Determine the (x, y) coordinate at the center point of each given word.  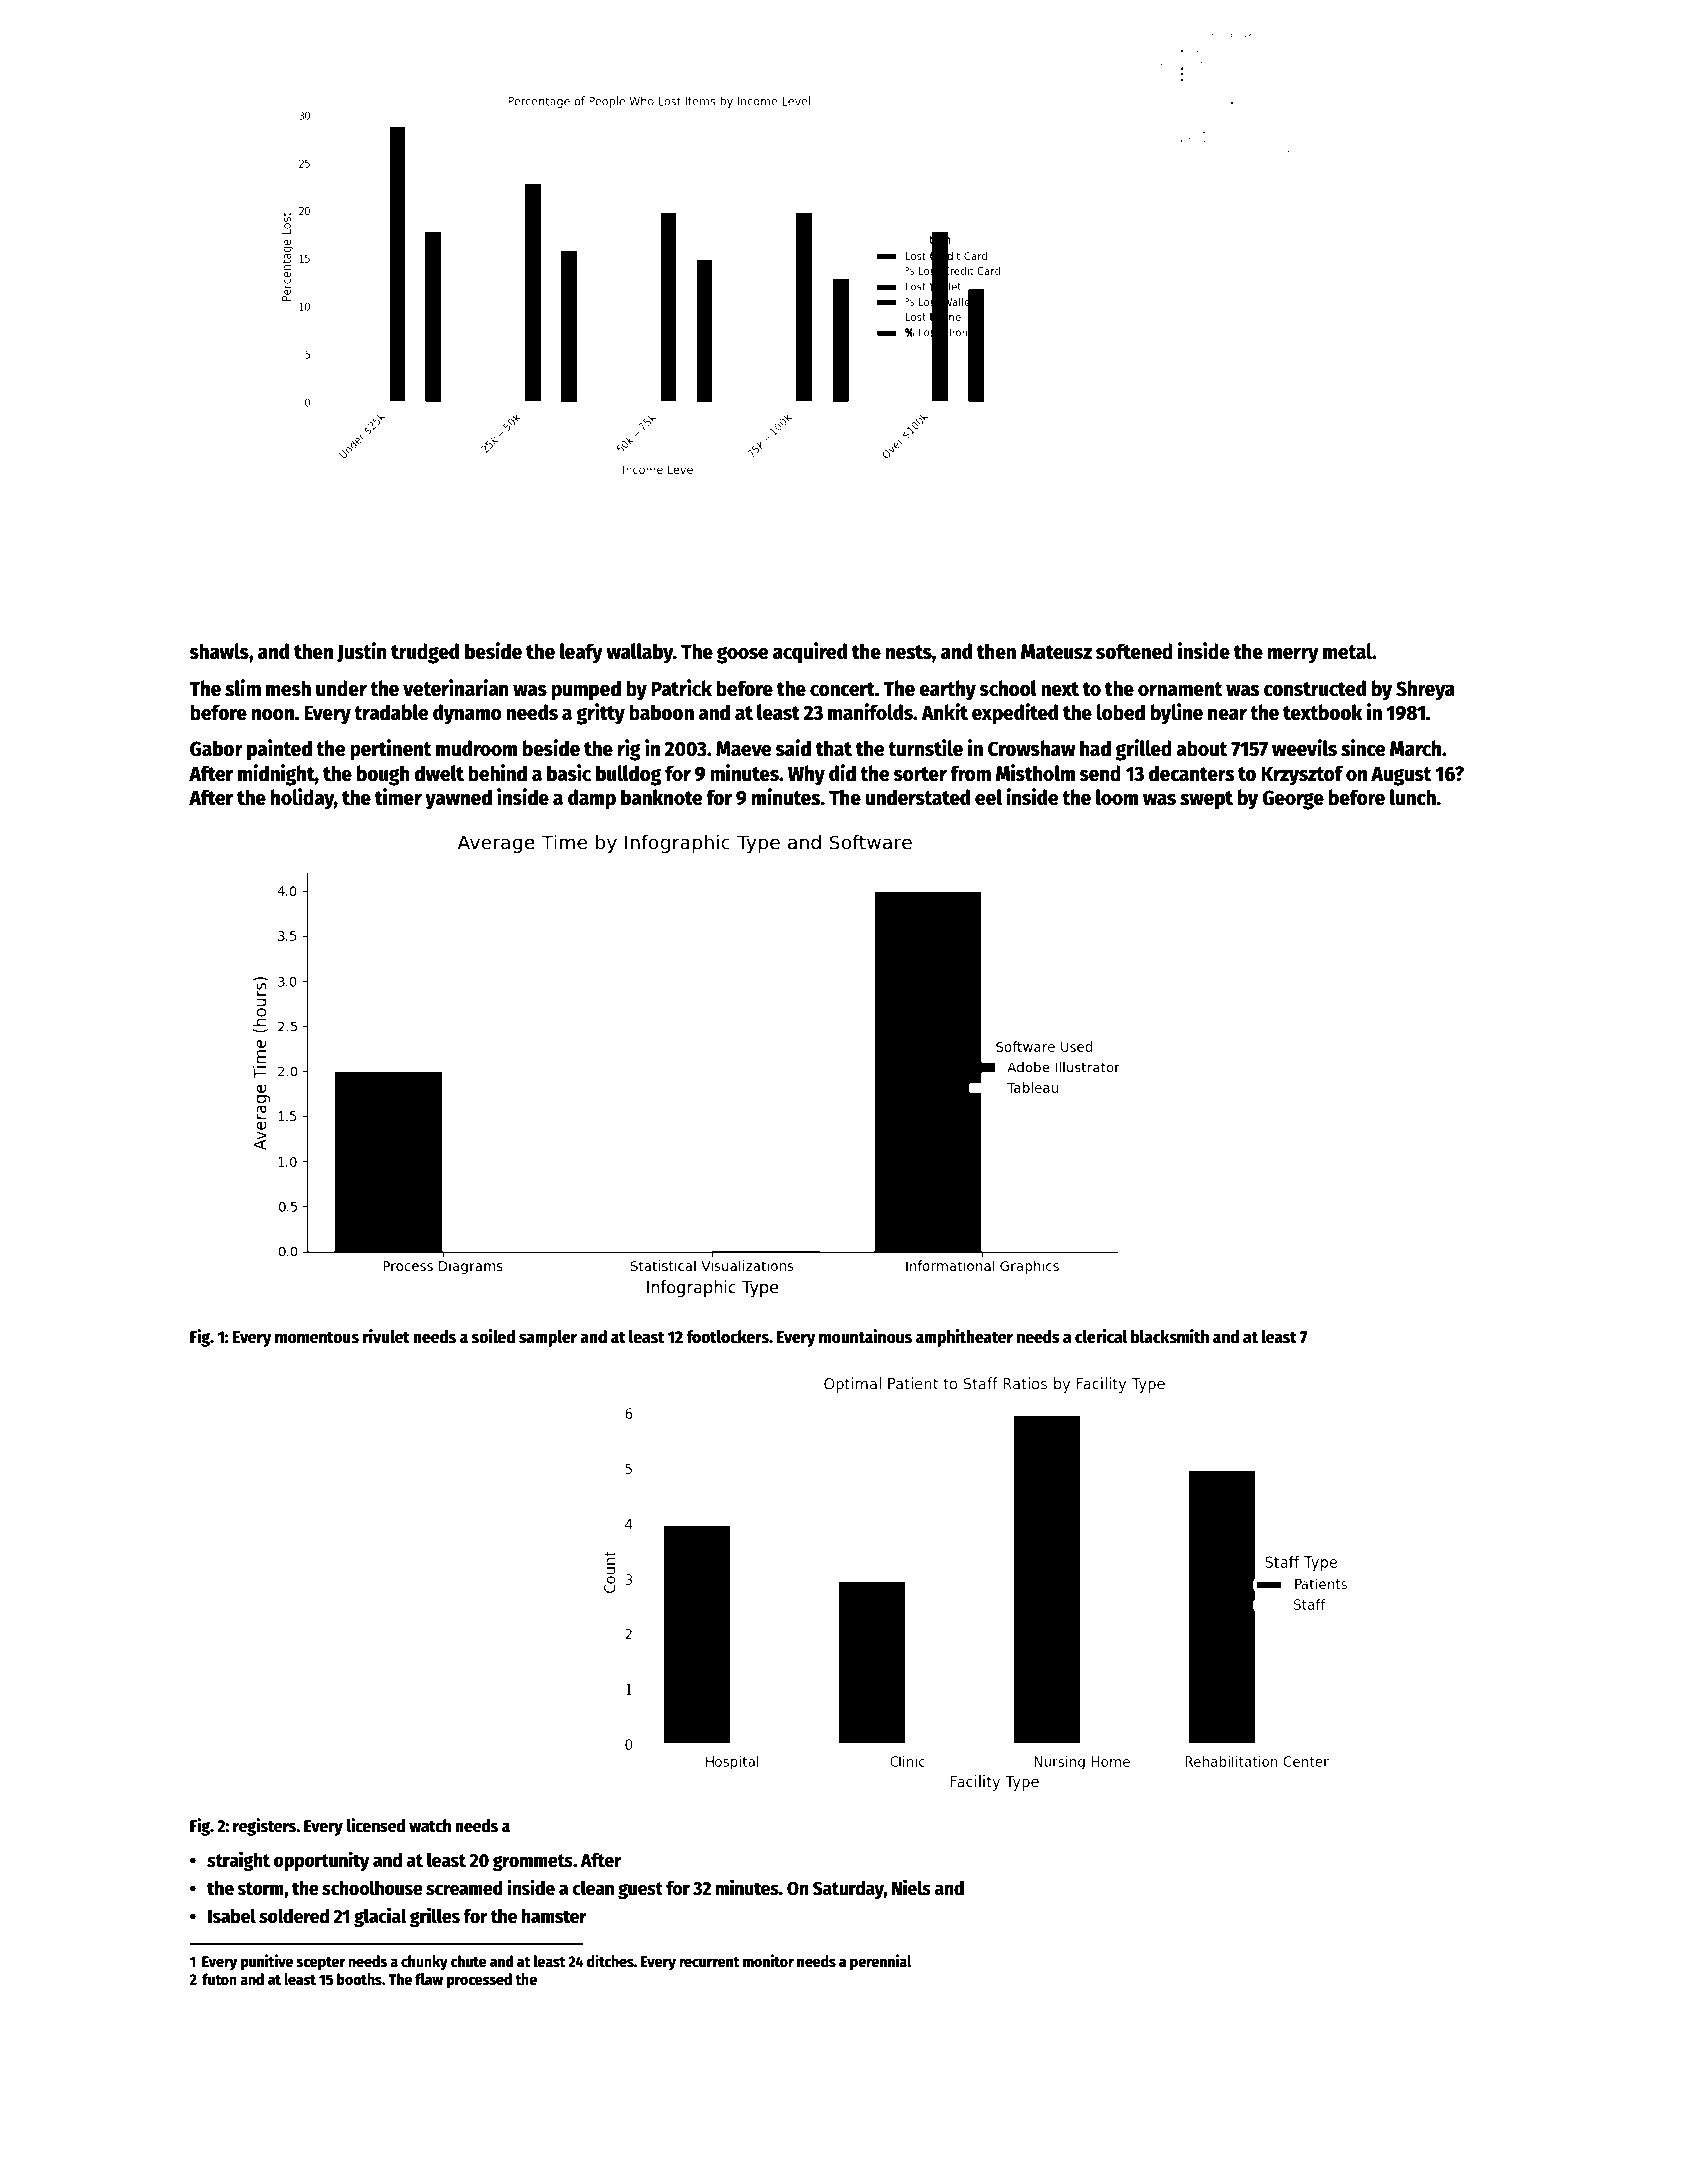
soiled (493, 1336)
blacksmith (1170, 1336)
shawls (219, 651)
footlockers (727, 1337)
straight (238, 1861)
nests (909, 652)
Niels (911, 1887)
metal (1347, 651)
